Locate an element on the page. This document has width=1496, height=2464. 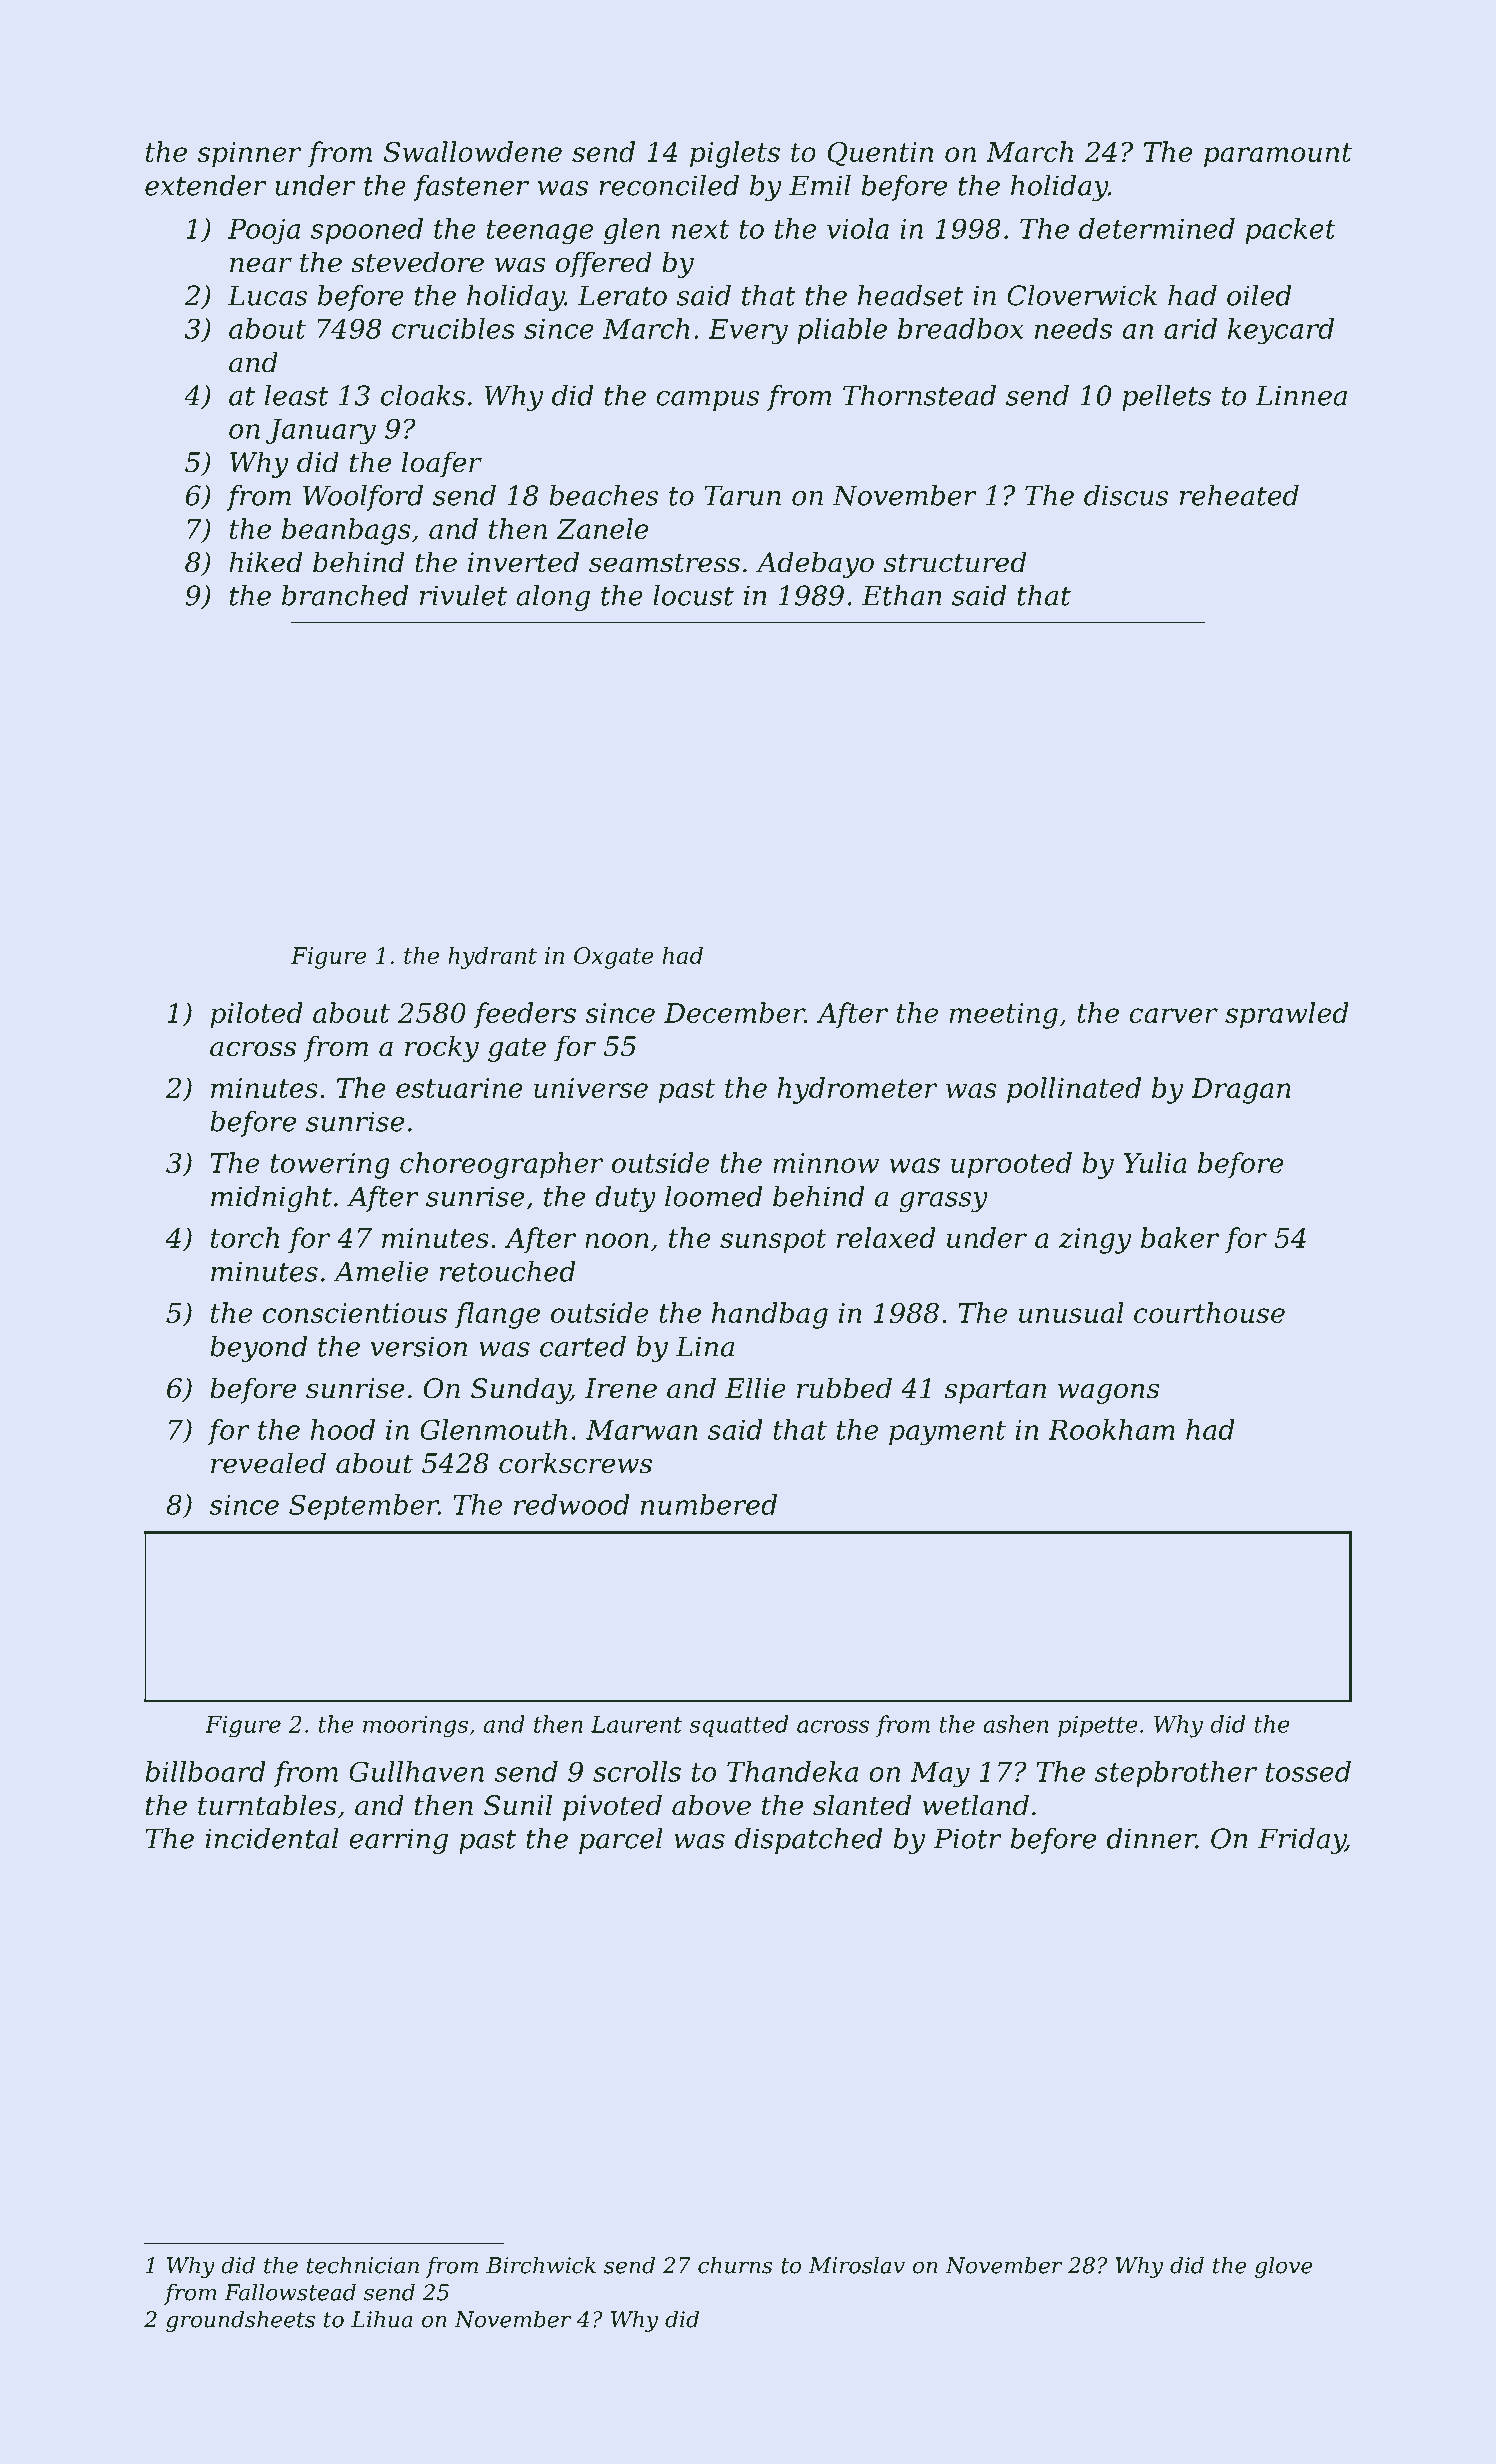
sprawled is located at coordinates (1286, 1015).
